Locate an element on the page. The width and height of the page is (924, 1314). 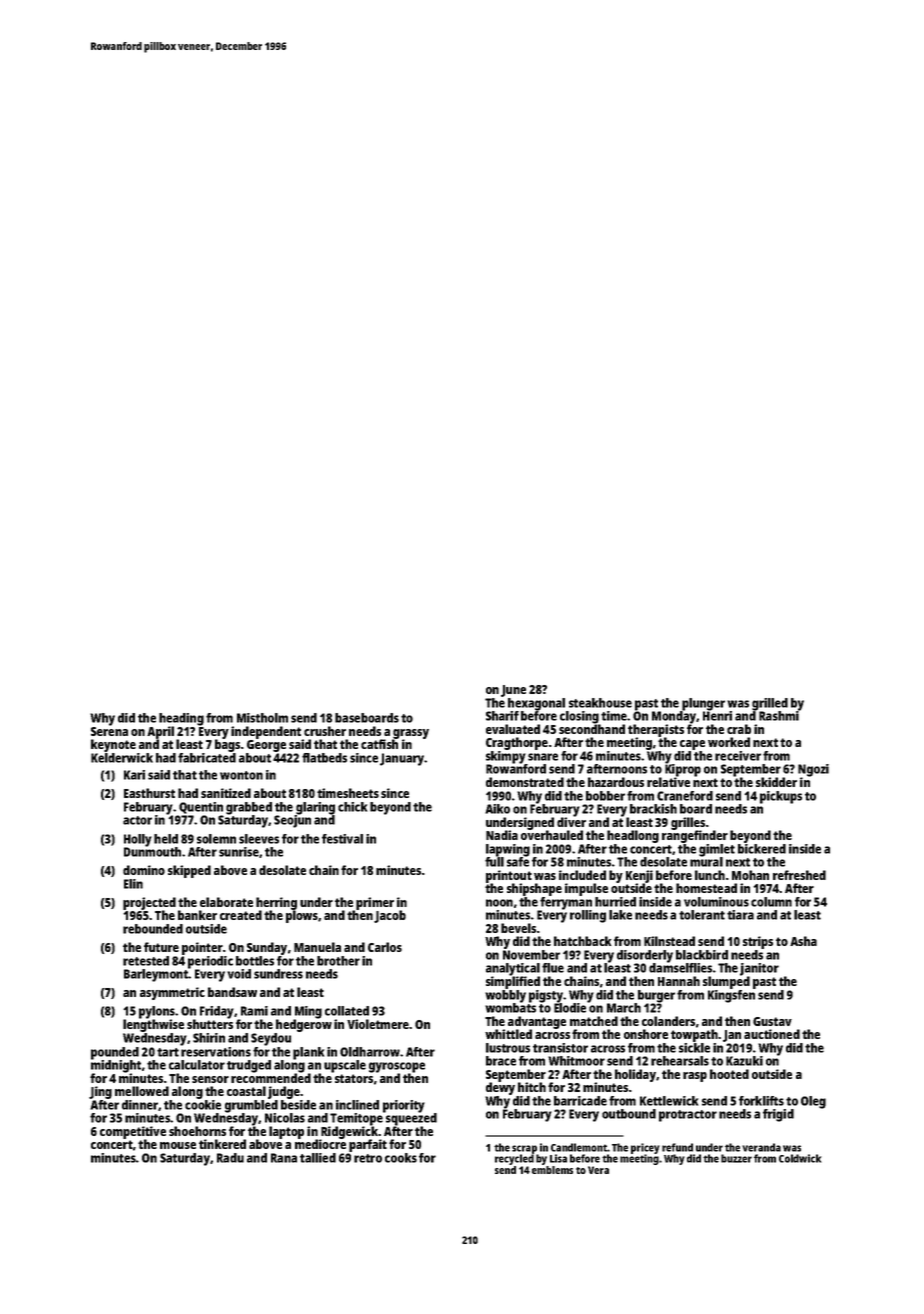
grilled is located at coordinates (770, 704).
